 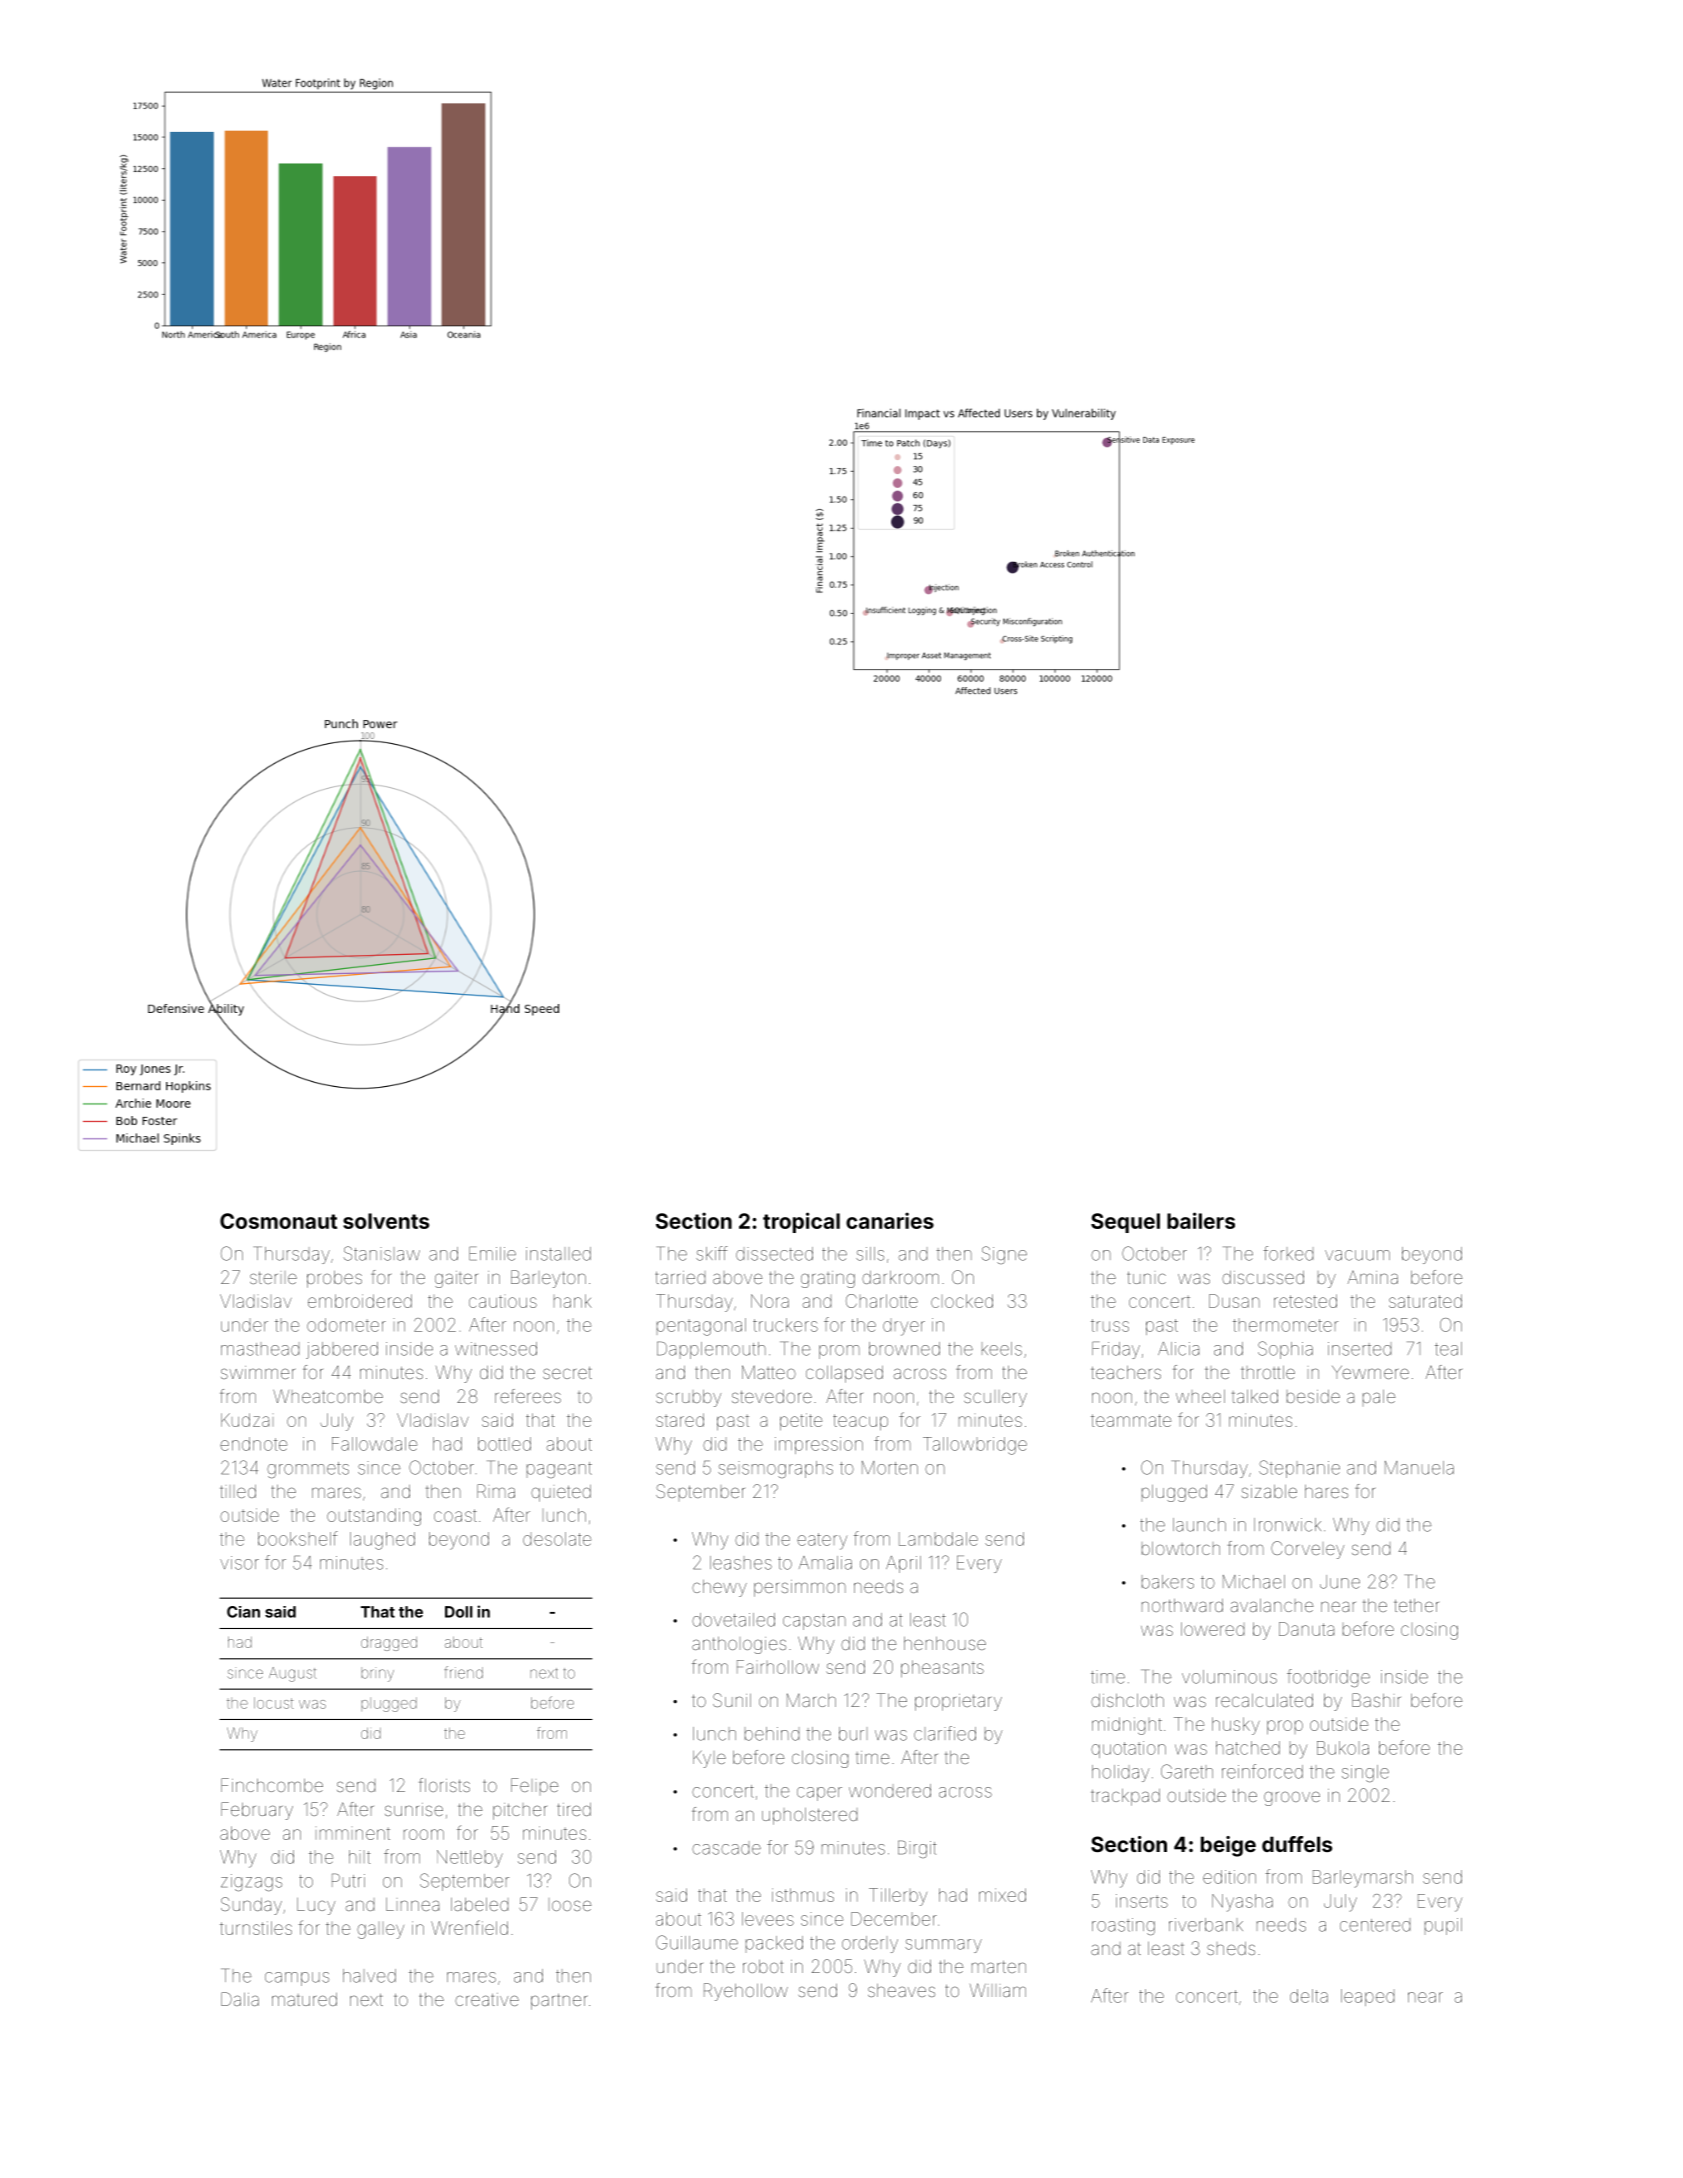 I want to click on Stanislaw, so click(x=382, y=1253).
